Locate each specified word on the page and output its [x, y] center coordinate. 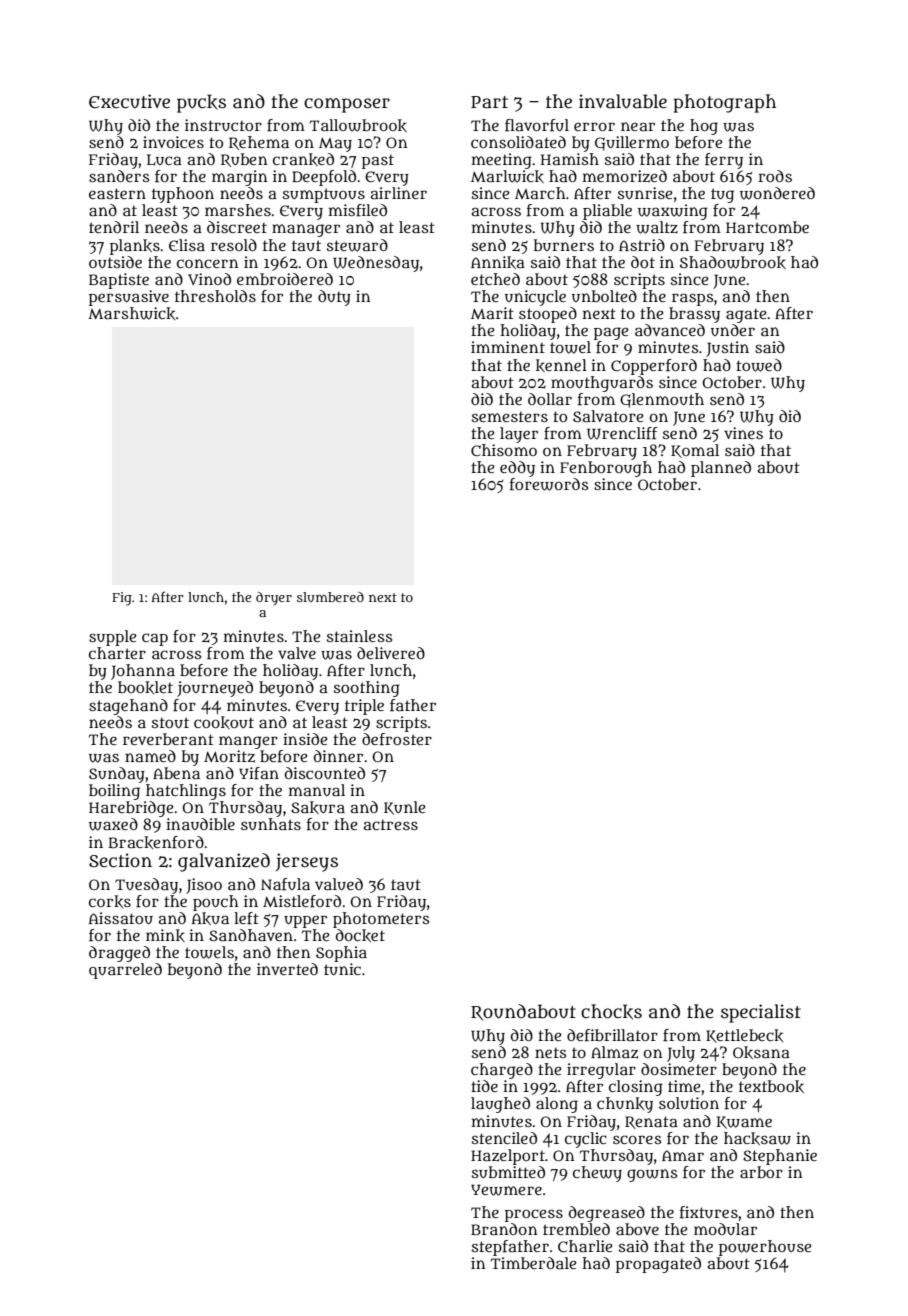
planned [721, 469]
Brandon [504, 1229]
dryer [274, 598]
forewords [549, 484]
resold [234, 245]
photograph [724, 103]
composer [347, 105]
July [681, 1054]
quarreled [125, 971]
